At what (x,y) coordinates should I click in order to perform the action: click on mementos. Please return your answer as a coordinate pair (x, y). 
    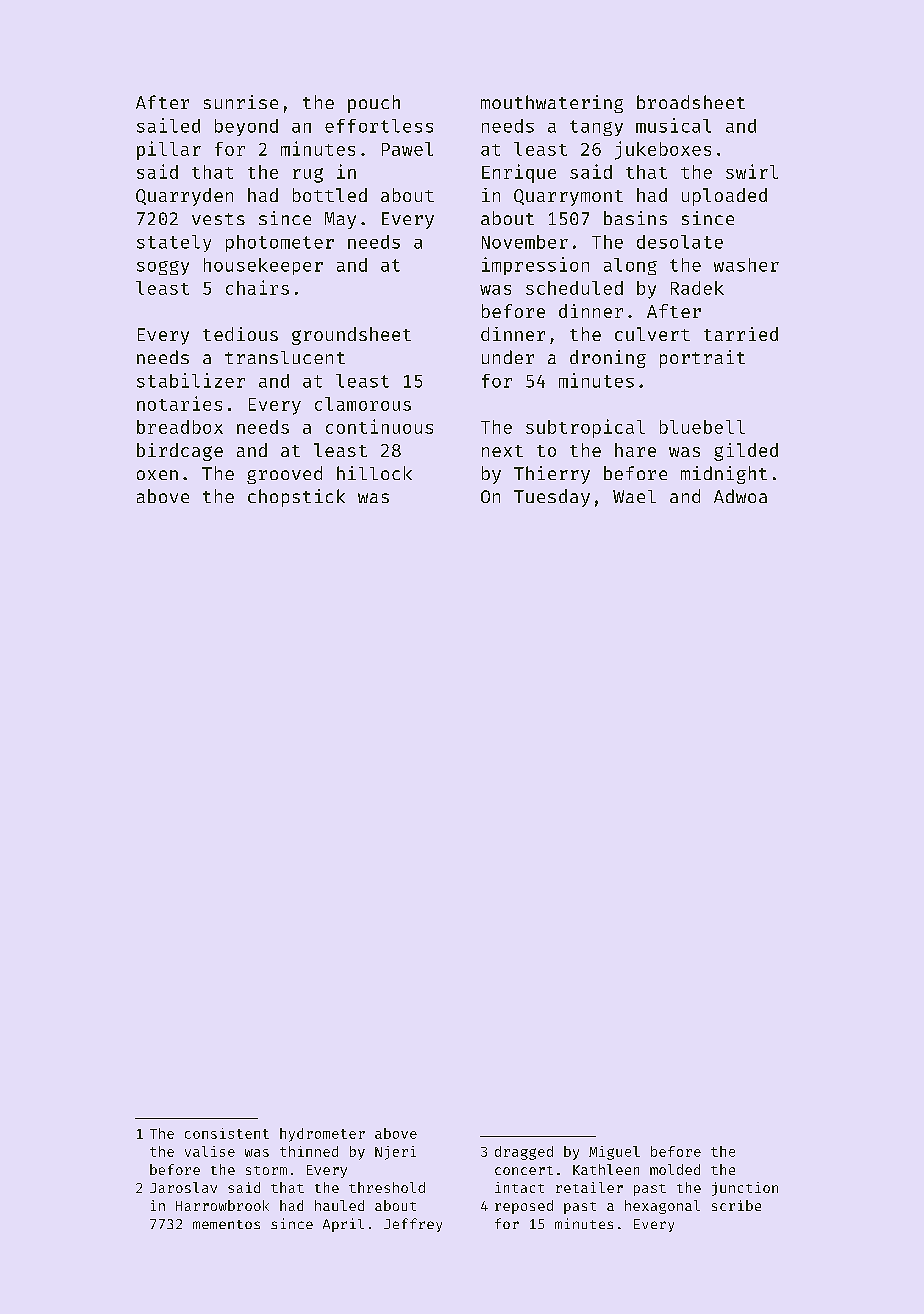
    Looking at the image, I should click on (226, 1224).
